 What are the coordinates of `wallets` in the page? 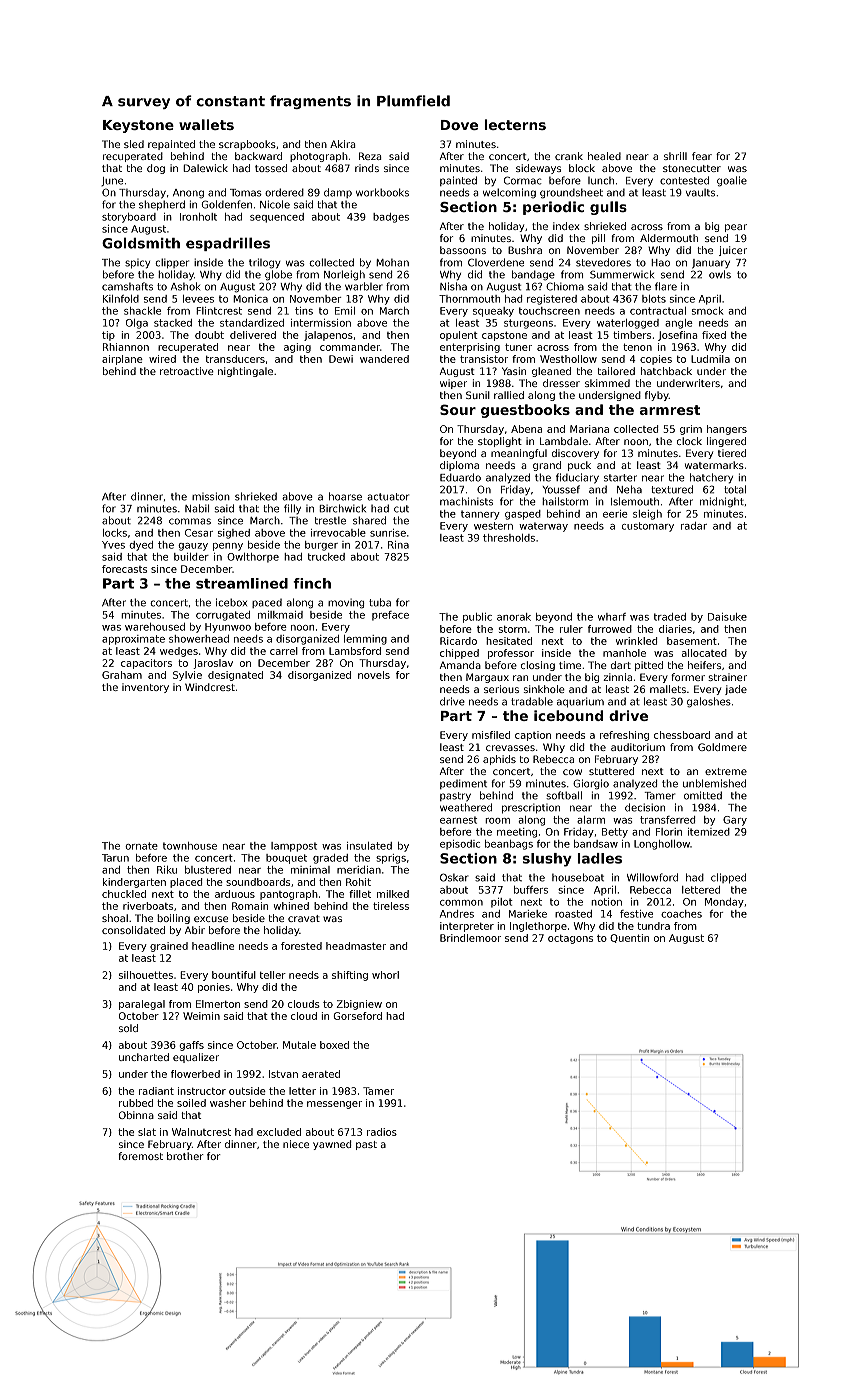 It's located at (206, 124).
